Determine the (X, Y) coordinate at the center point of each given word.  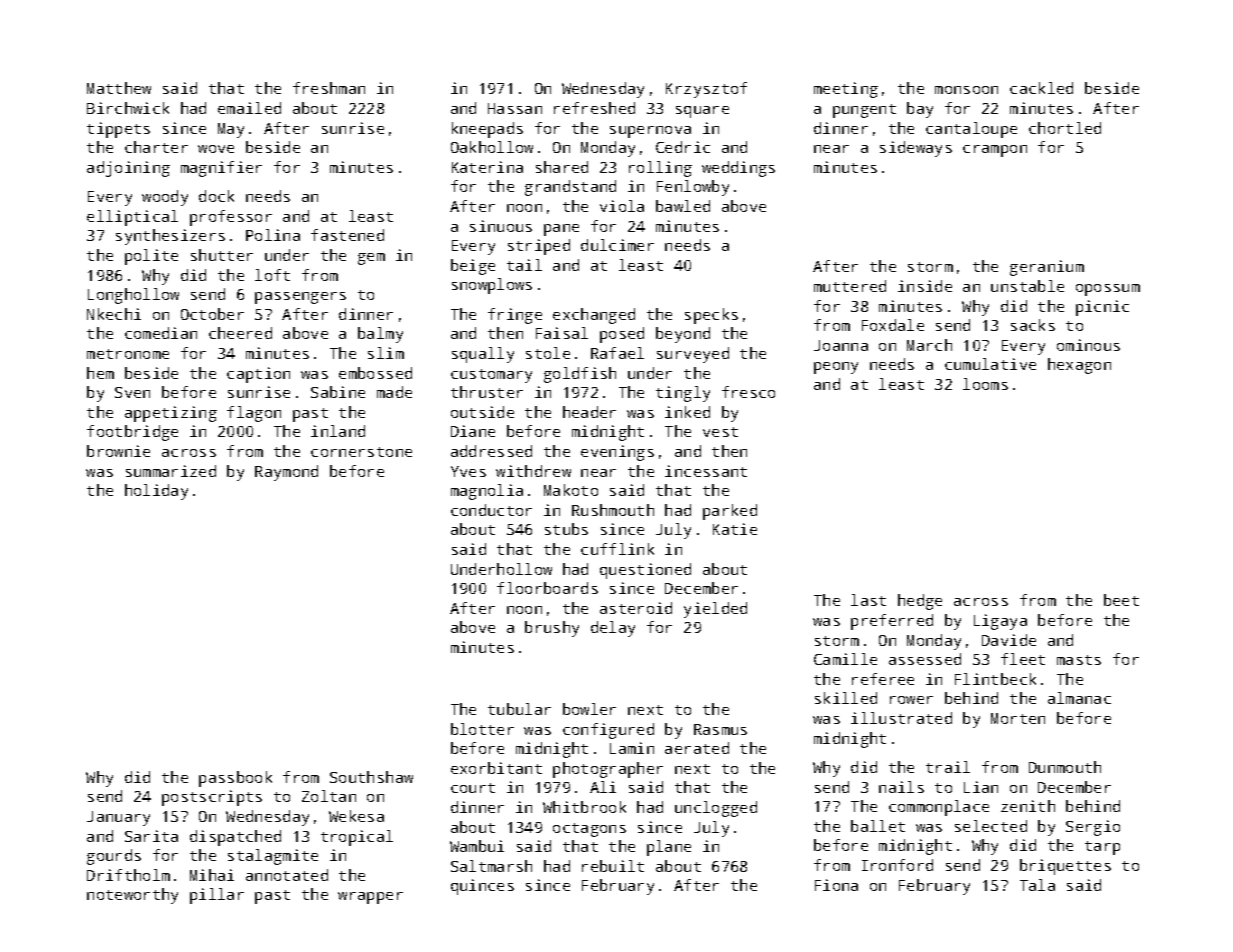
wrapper (370, 898)
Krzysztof (706, 90)
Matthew (119, 88)
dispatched (235, 838)
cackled (1041, 88)
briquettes (1065, 867)
